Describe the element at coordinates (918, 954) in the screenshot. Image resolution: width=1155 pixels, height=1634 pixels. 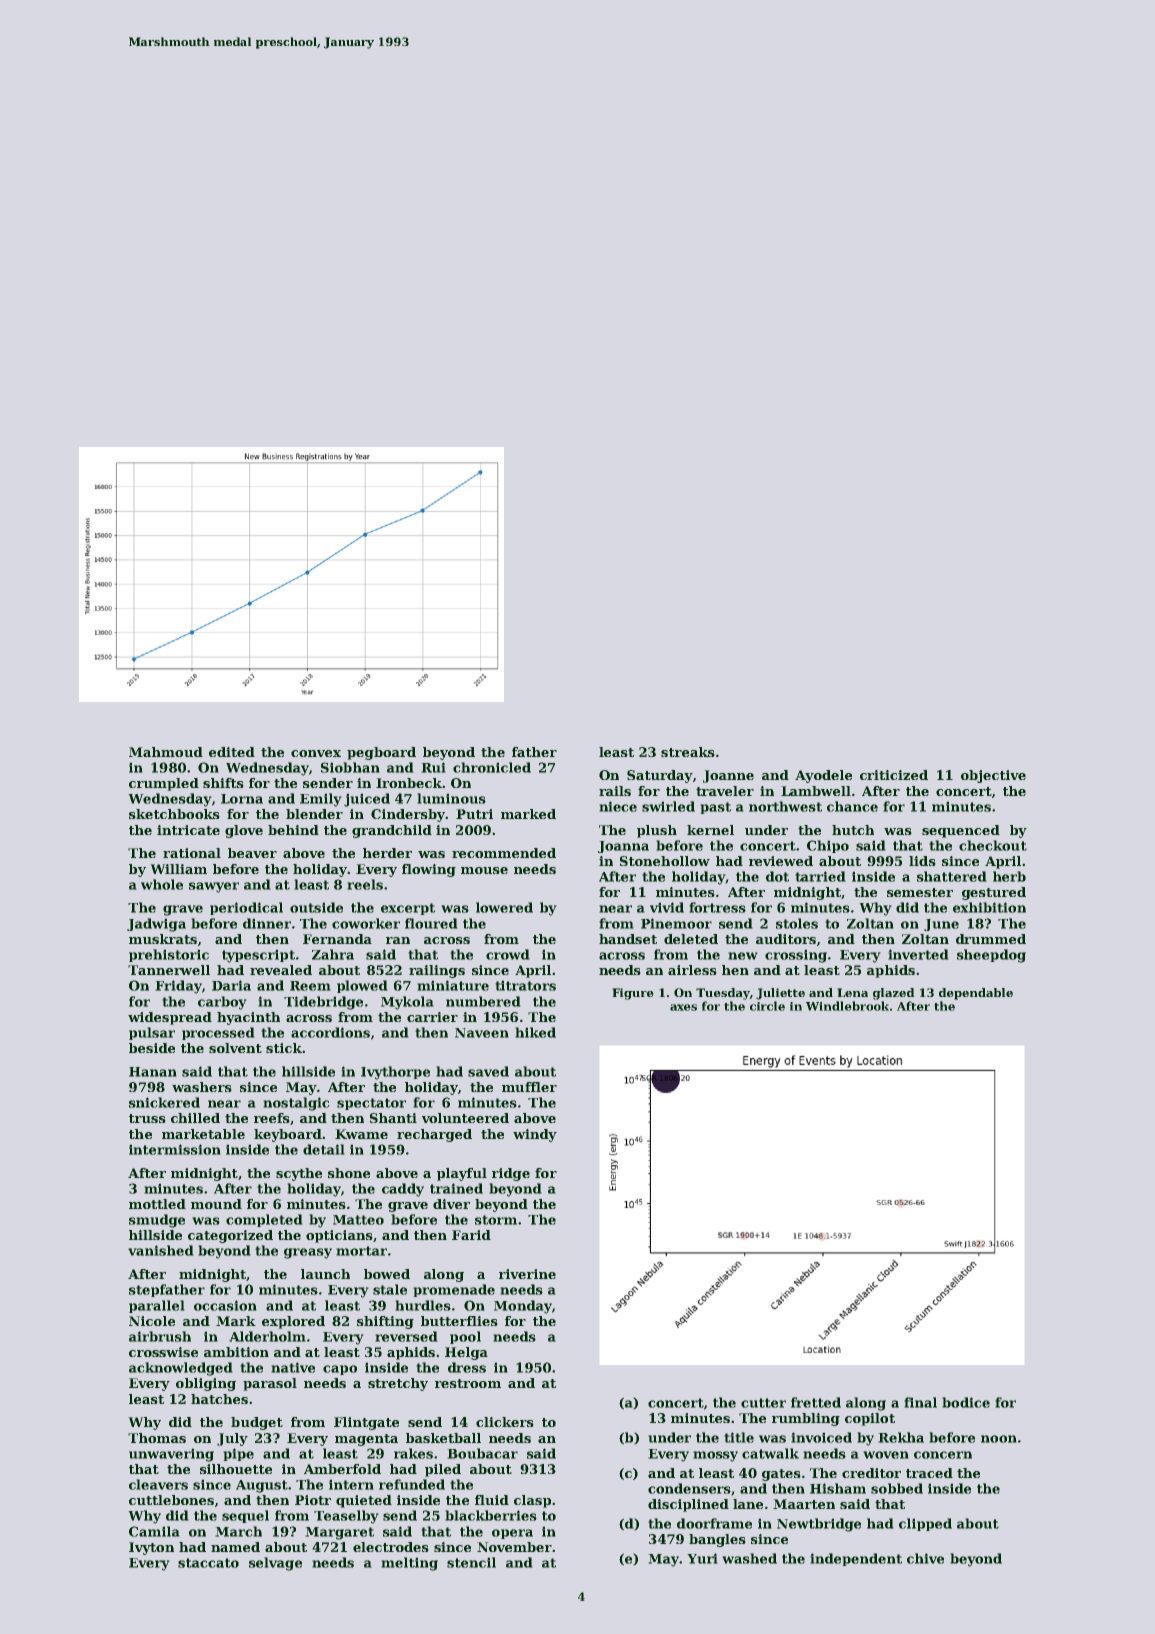
I see `inverted` at that location.
